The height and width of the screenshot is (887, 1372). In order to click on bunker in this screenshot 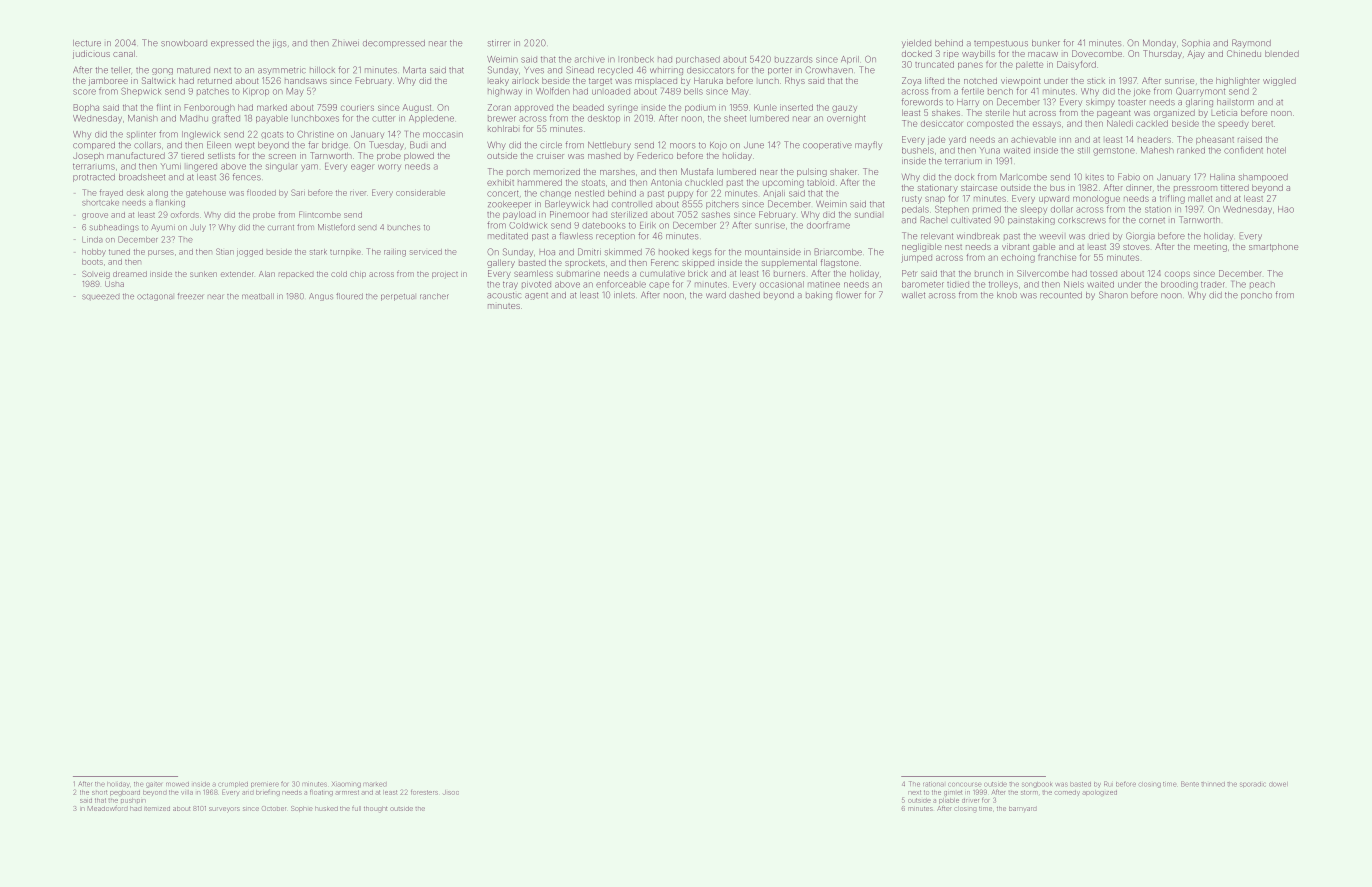, I will do `click(1046, 43)`.
